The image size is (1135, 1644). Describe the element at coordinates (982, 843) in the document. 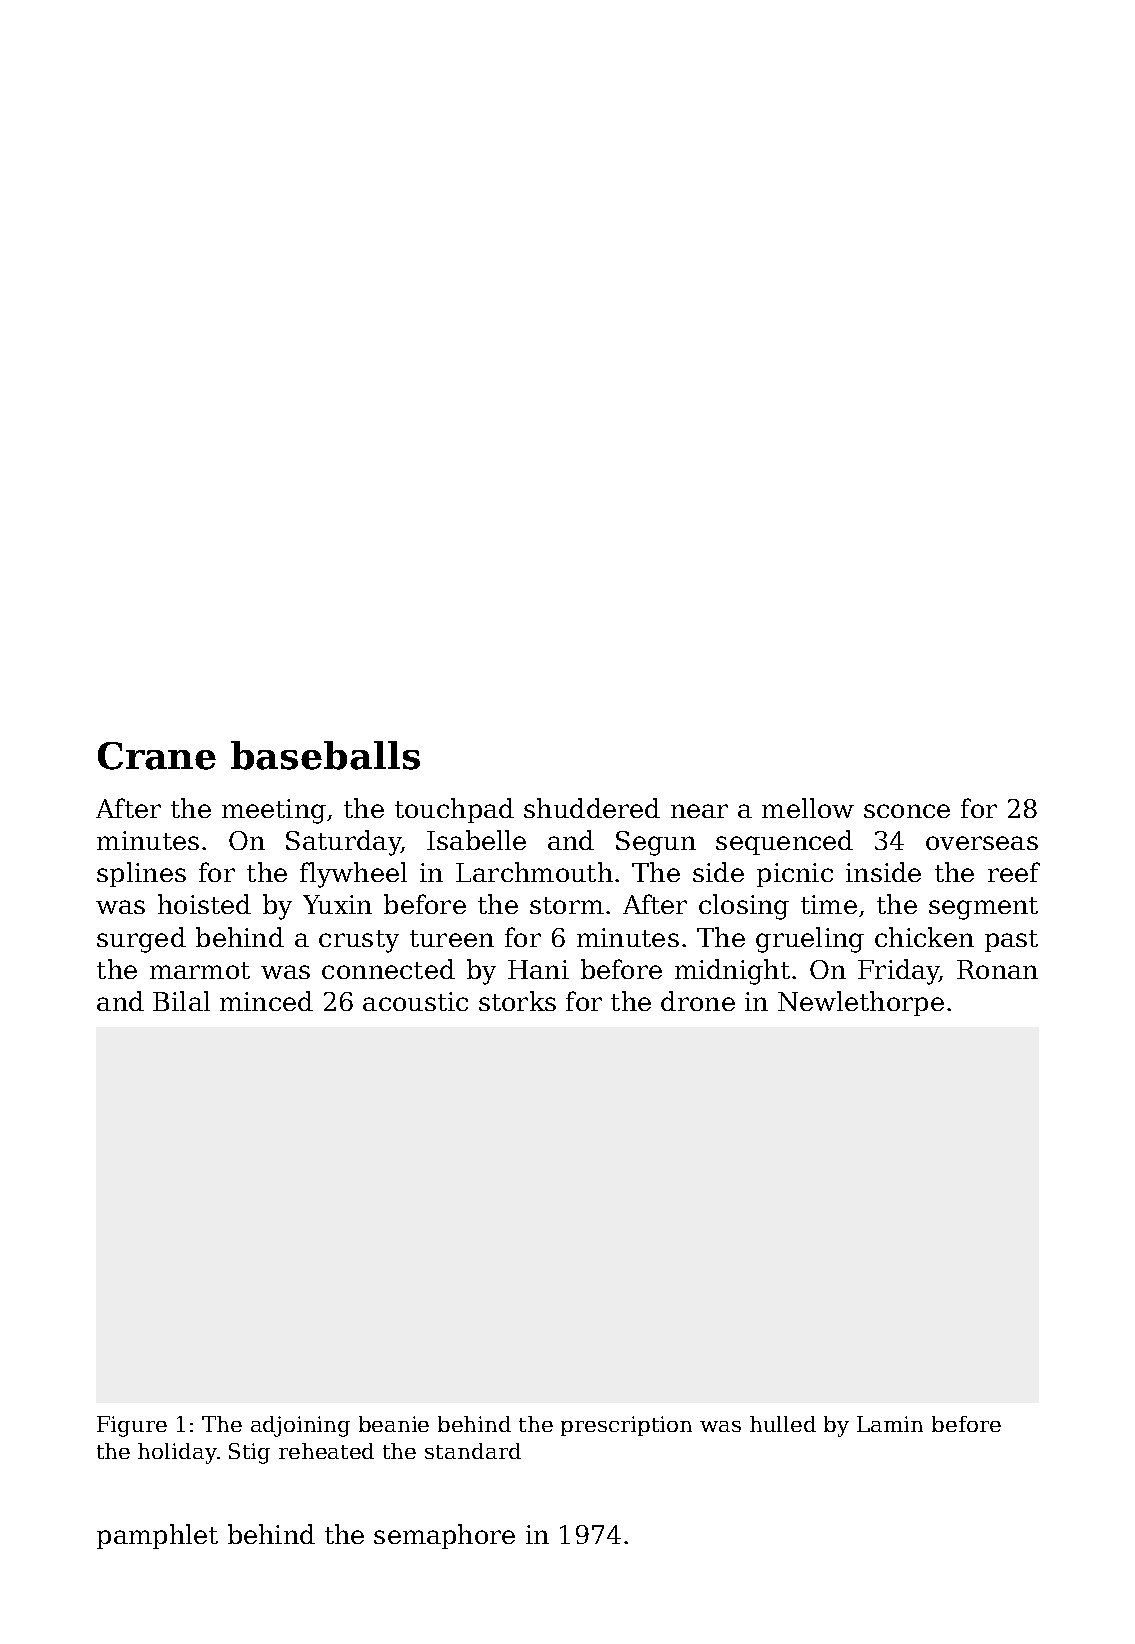

I see `overseas` at that location.
